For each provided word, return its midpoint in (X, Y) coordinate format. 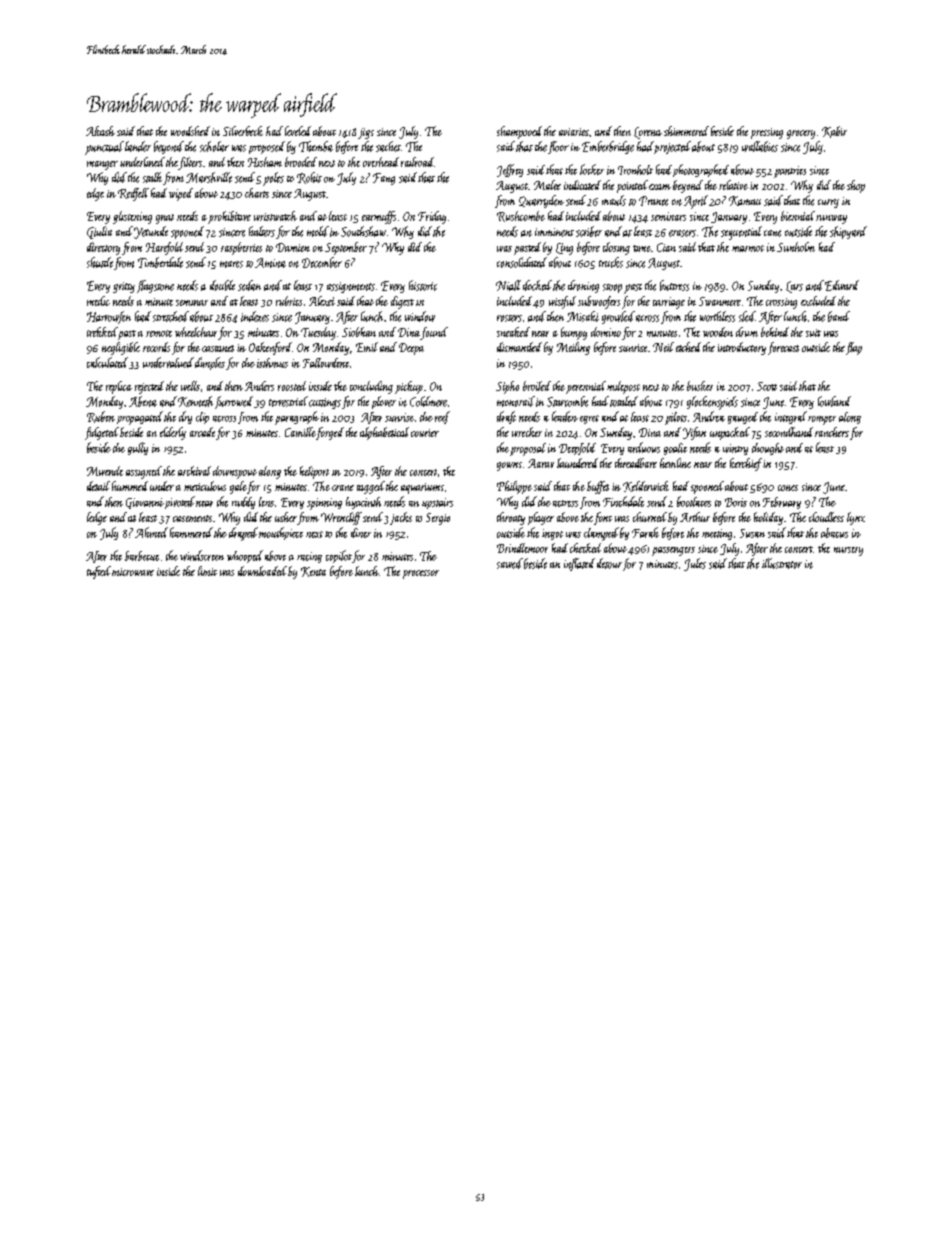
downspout (235, 472)
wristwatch (275, 216)
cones (788, 488)
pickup (409, 387)
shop (856, 186)
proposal (528, 449)
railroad (417, 162)
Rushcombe (521, 216)
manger (102, 165)
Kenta (313, 572)
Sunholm (796, 247)
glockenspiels (712, 403)
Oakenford (270, 348)
